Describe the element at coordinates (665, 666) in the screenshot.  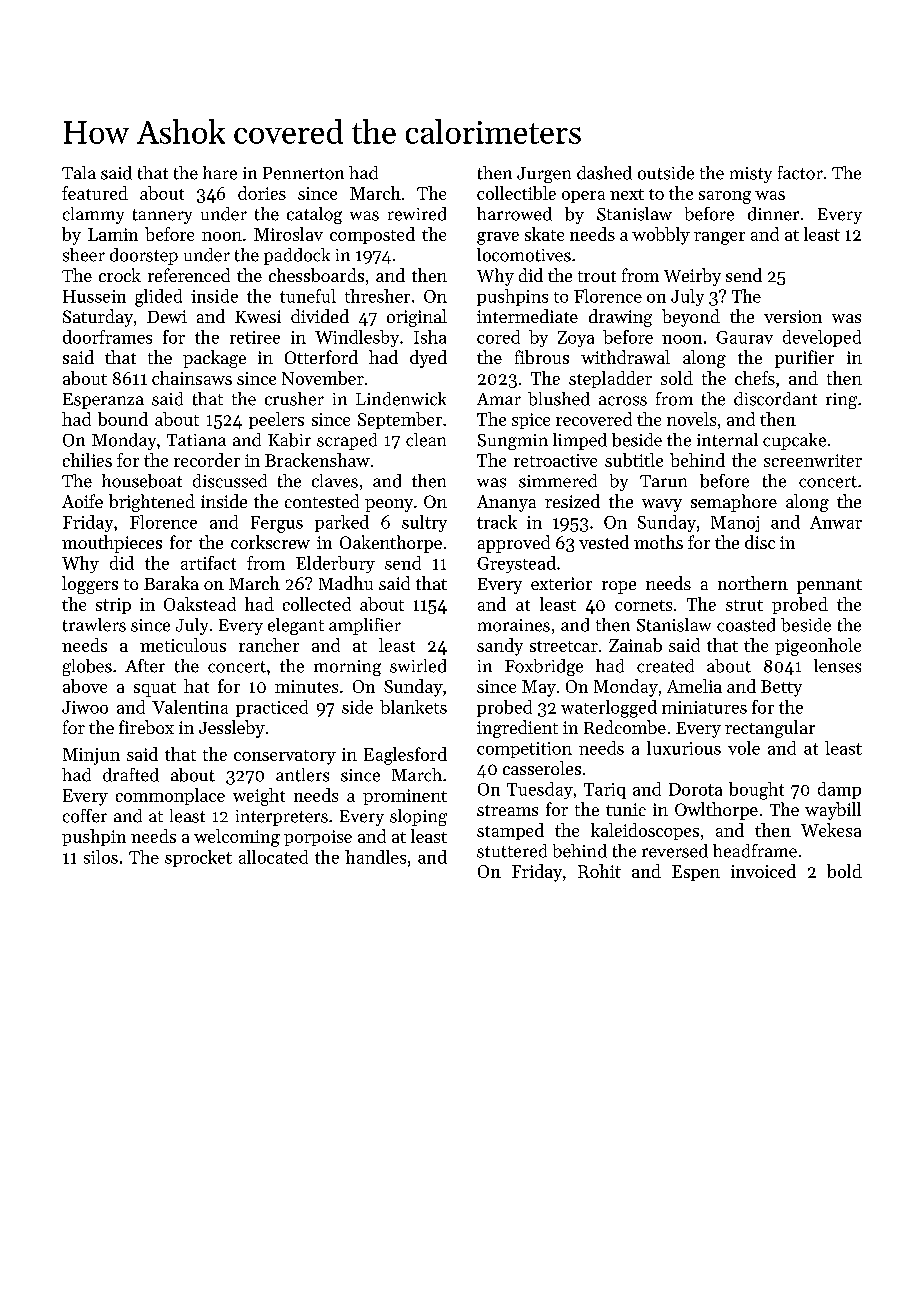
I see `created` at that location.
